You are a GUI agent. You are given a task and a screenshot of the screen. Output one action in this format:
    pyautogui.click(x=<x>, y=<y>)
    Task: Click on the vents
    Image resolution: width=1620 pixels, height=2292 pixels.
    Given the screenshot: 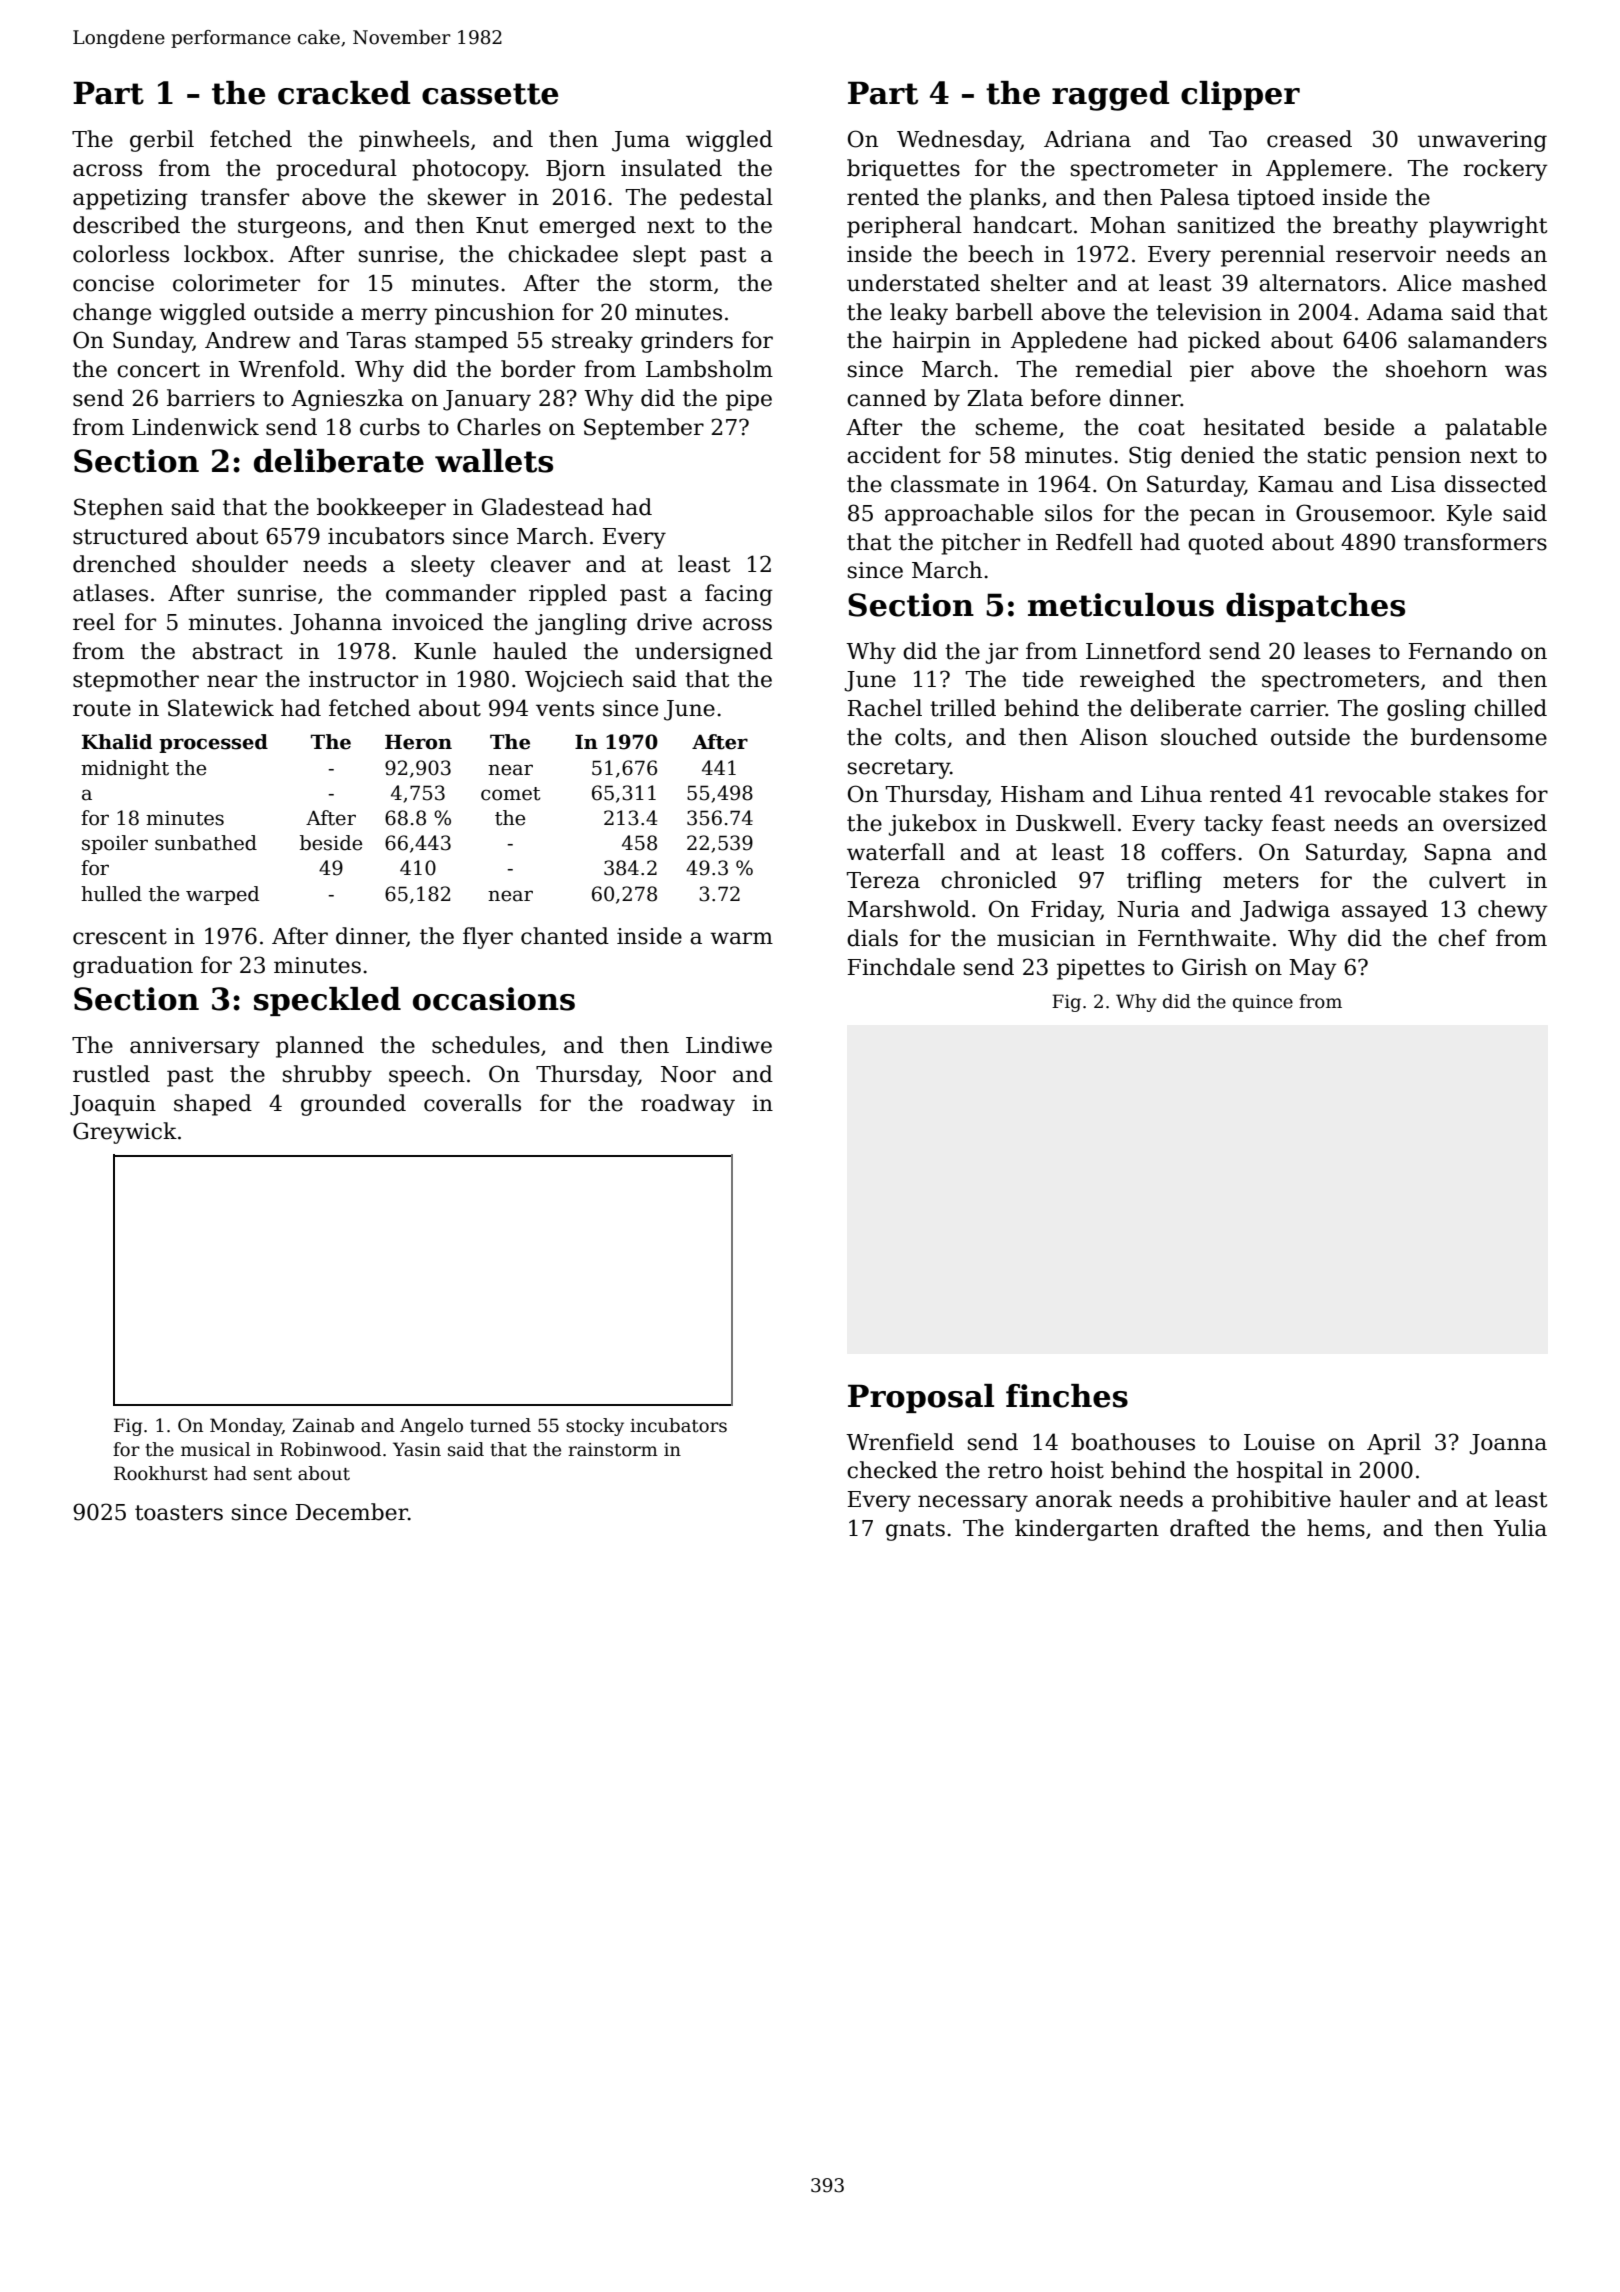 What is the action you would take?
    pyautogui.click(x=565, y=709)
